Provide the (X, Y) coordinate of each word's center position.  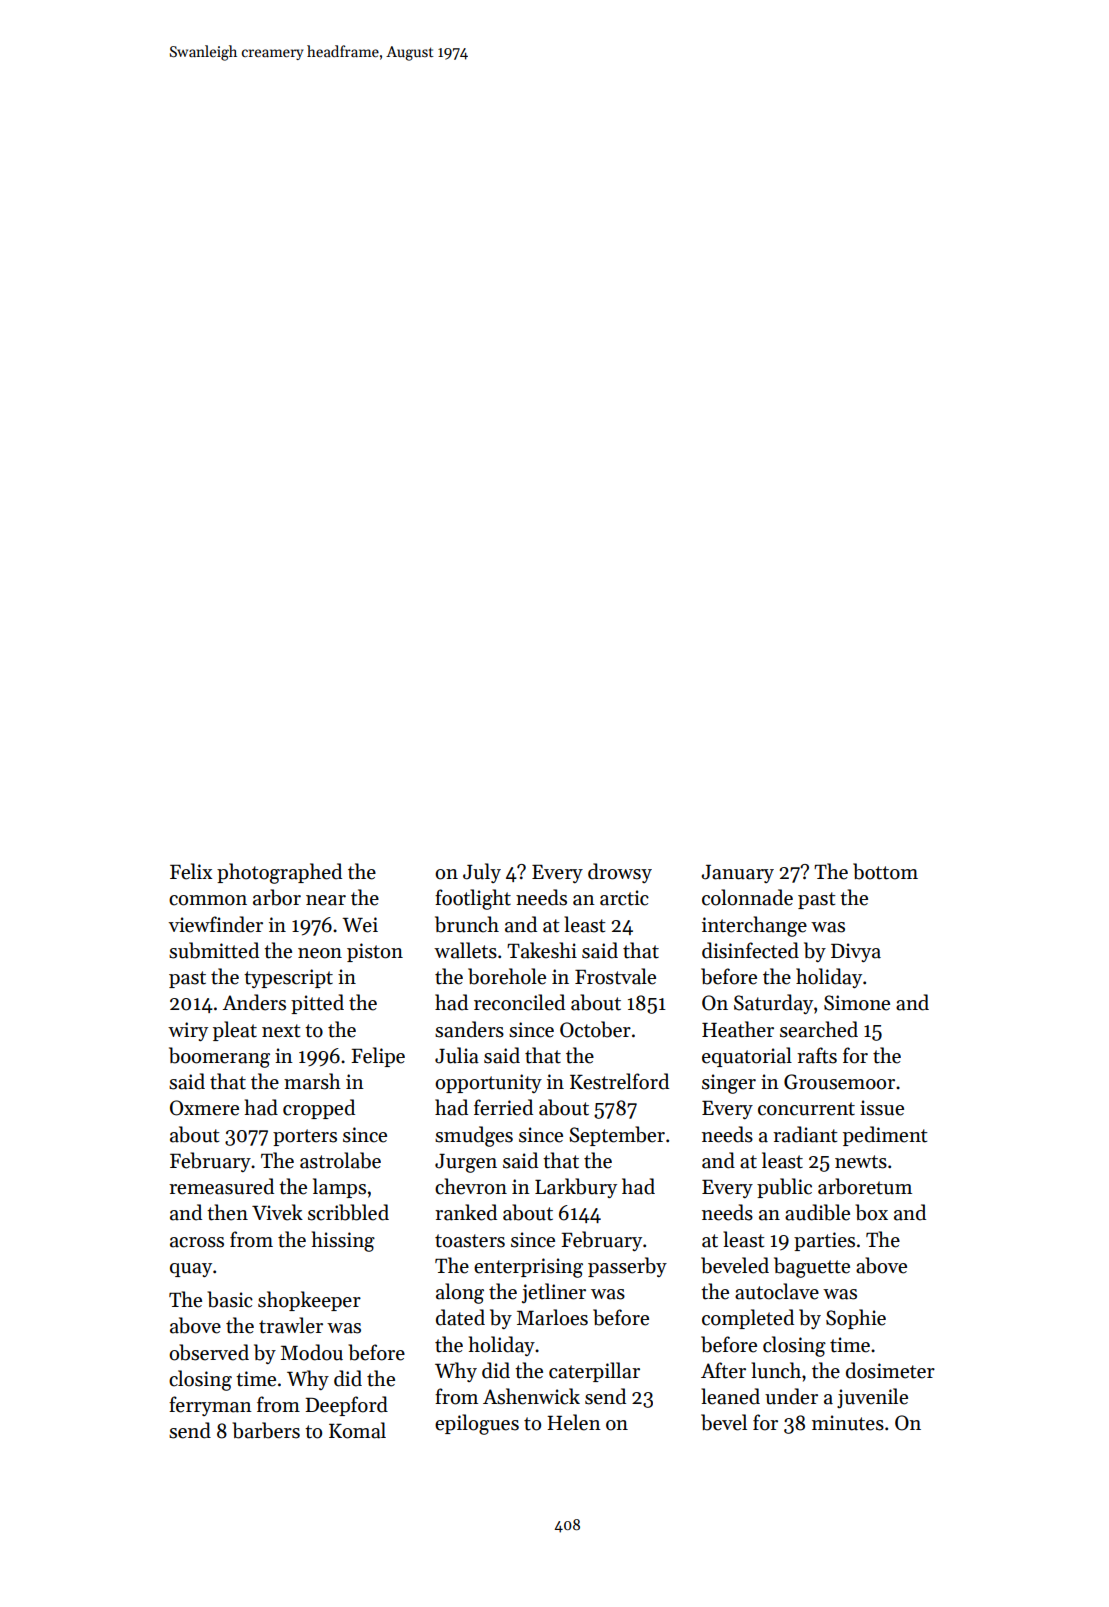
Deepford (346, 1406)
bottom (885, 871)
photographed (279, 873)
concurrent (806, 1109)
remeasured (221, 1186)
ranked (466, 1212)
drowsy (620, 873)
